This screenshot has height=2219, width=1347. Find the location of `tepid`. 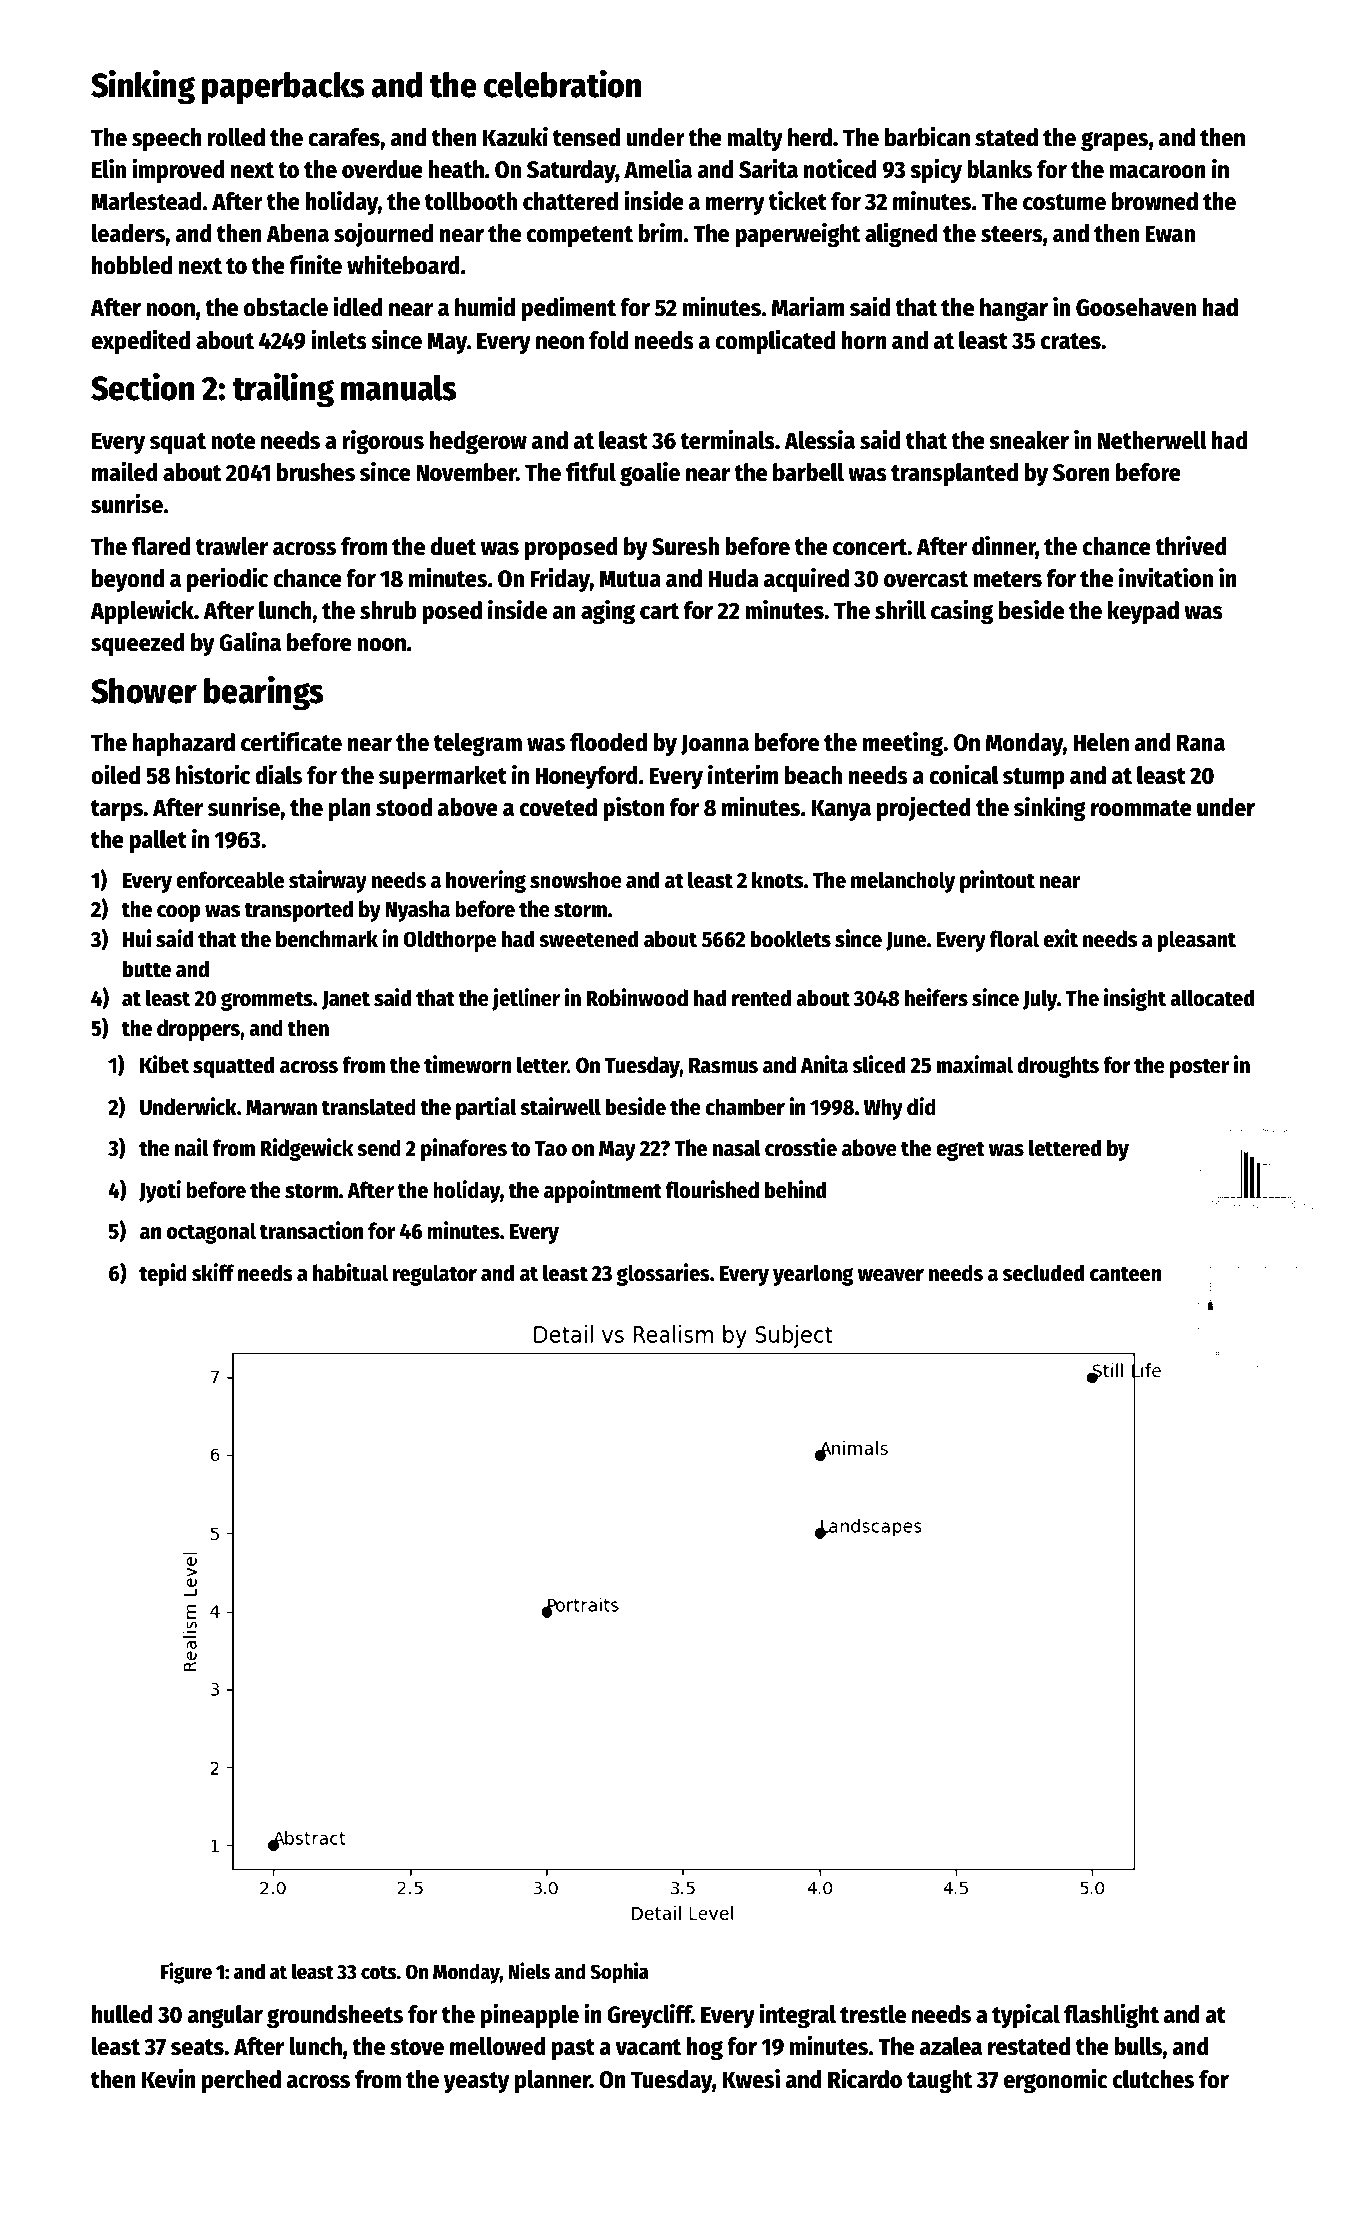

tepid is located at coordinates (163, 1274).
